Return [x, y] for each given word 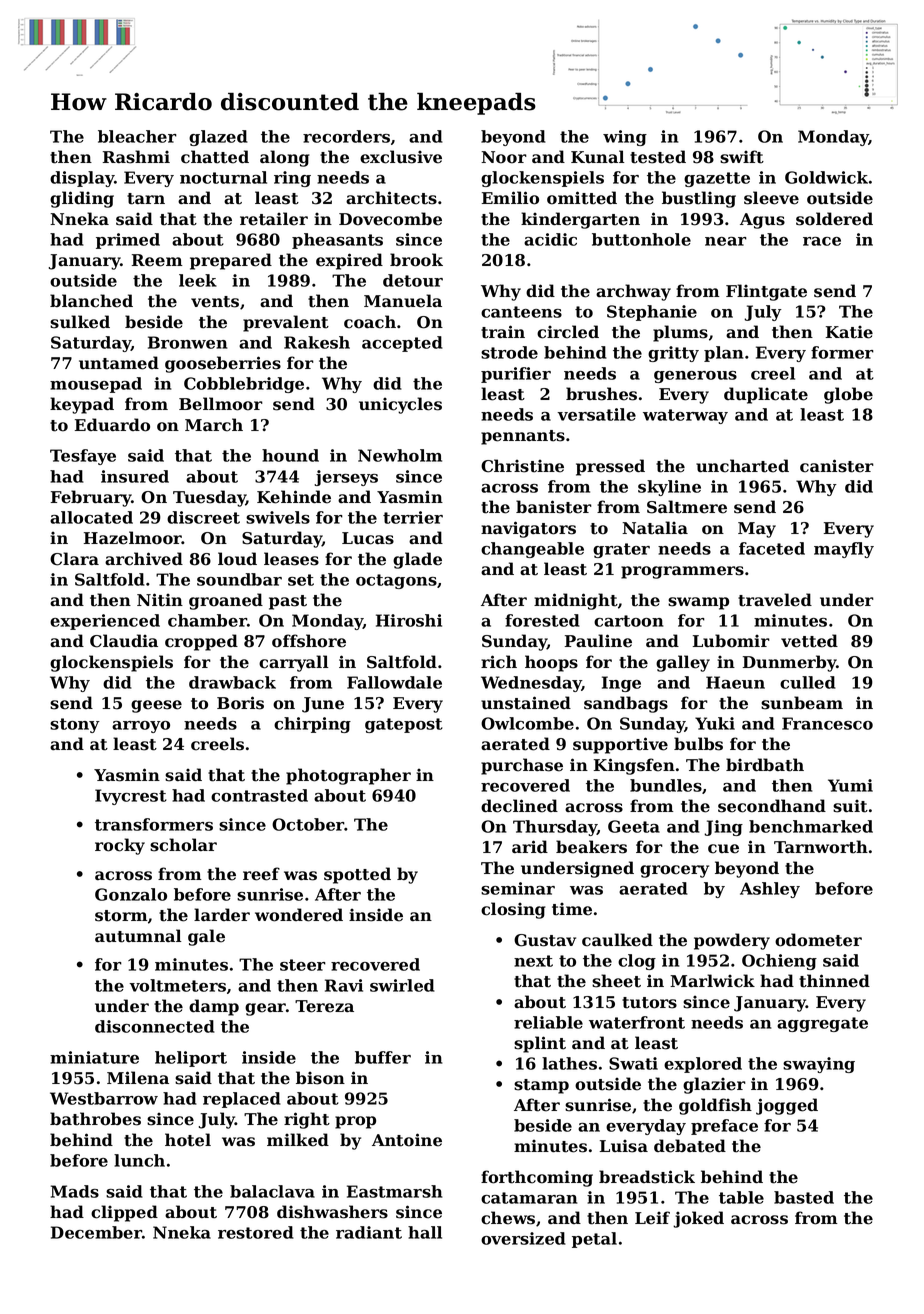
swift [742, 157]
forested [542, 620]
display [82, 179]
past [288, 602]
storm [121, 916]
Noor [504, 157]
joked [698, 1219]
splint [540, 1044]
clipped [124, 1213]
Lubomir [731, 641]
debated [690, 1146]
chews [508, 1218]
